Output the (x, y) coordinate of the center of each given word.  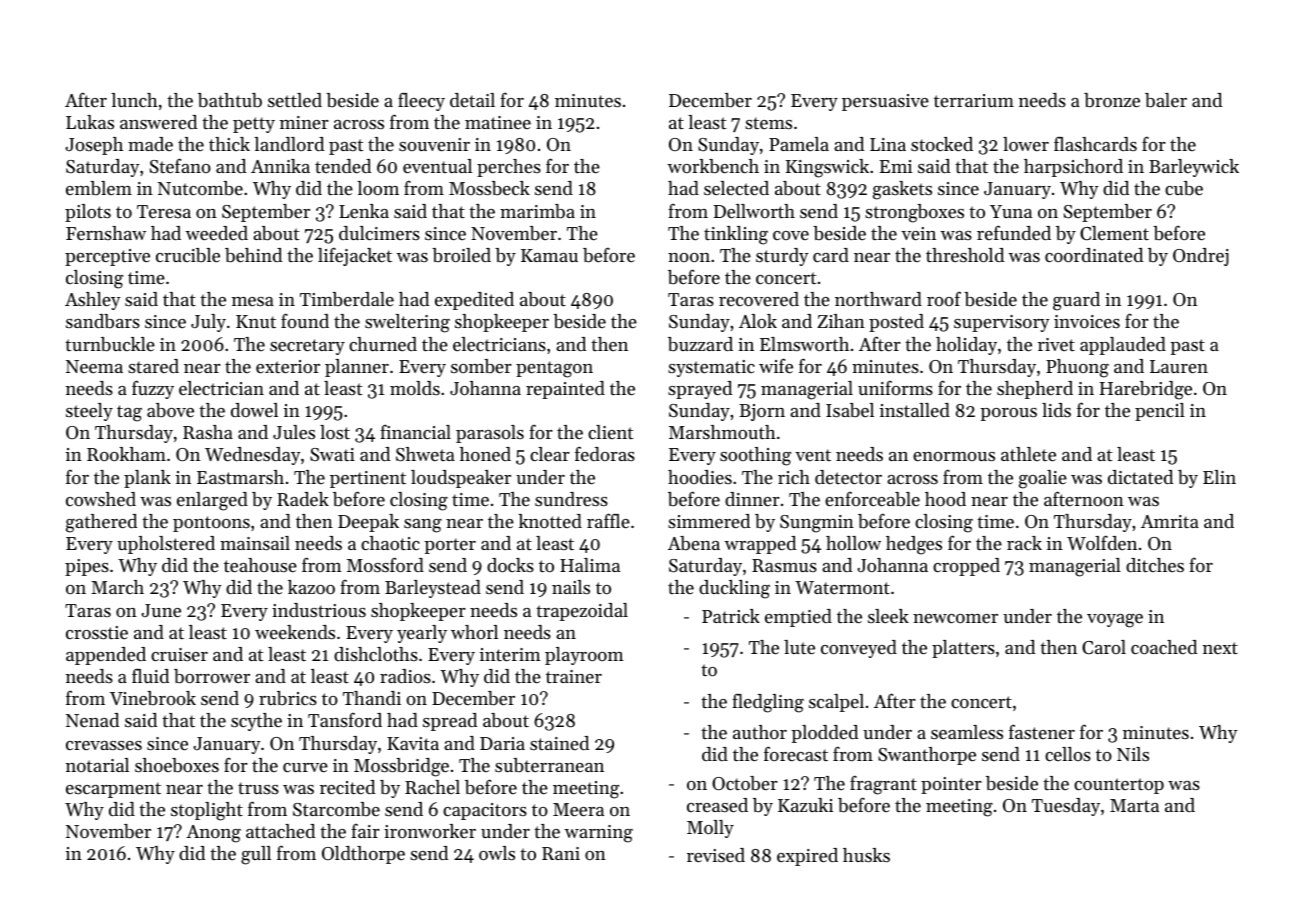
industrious (319, 610)
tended (343, 166)
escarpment (113, 790)
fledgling (768, 703)
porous (1008, 414)
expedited (474, 301)
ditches (1155, 565)
